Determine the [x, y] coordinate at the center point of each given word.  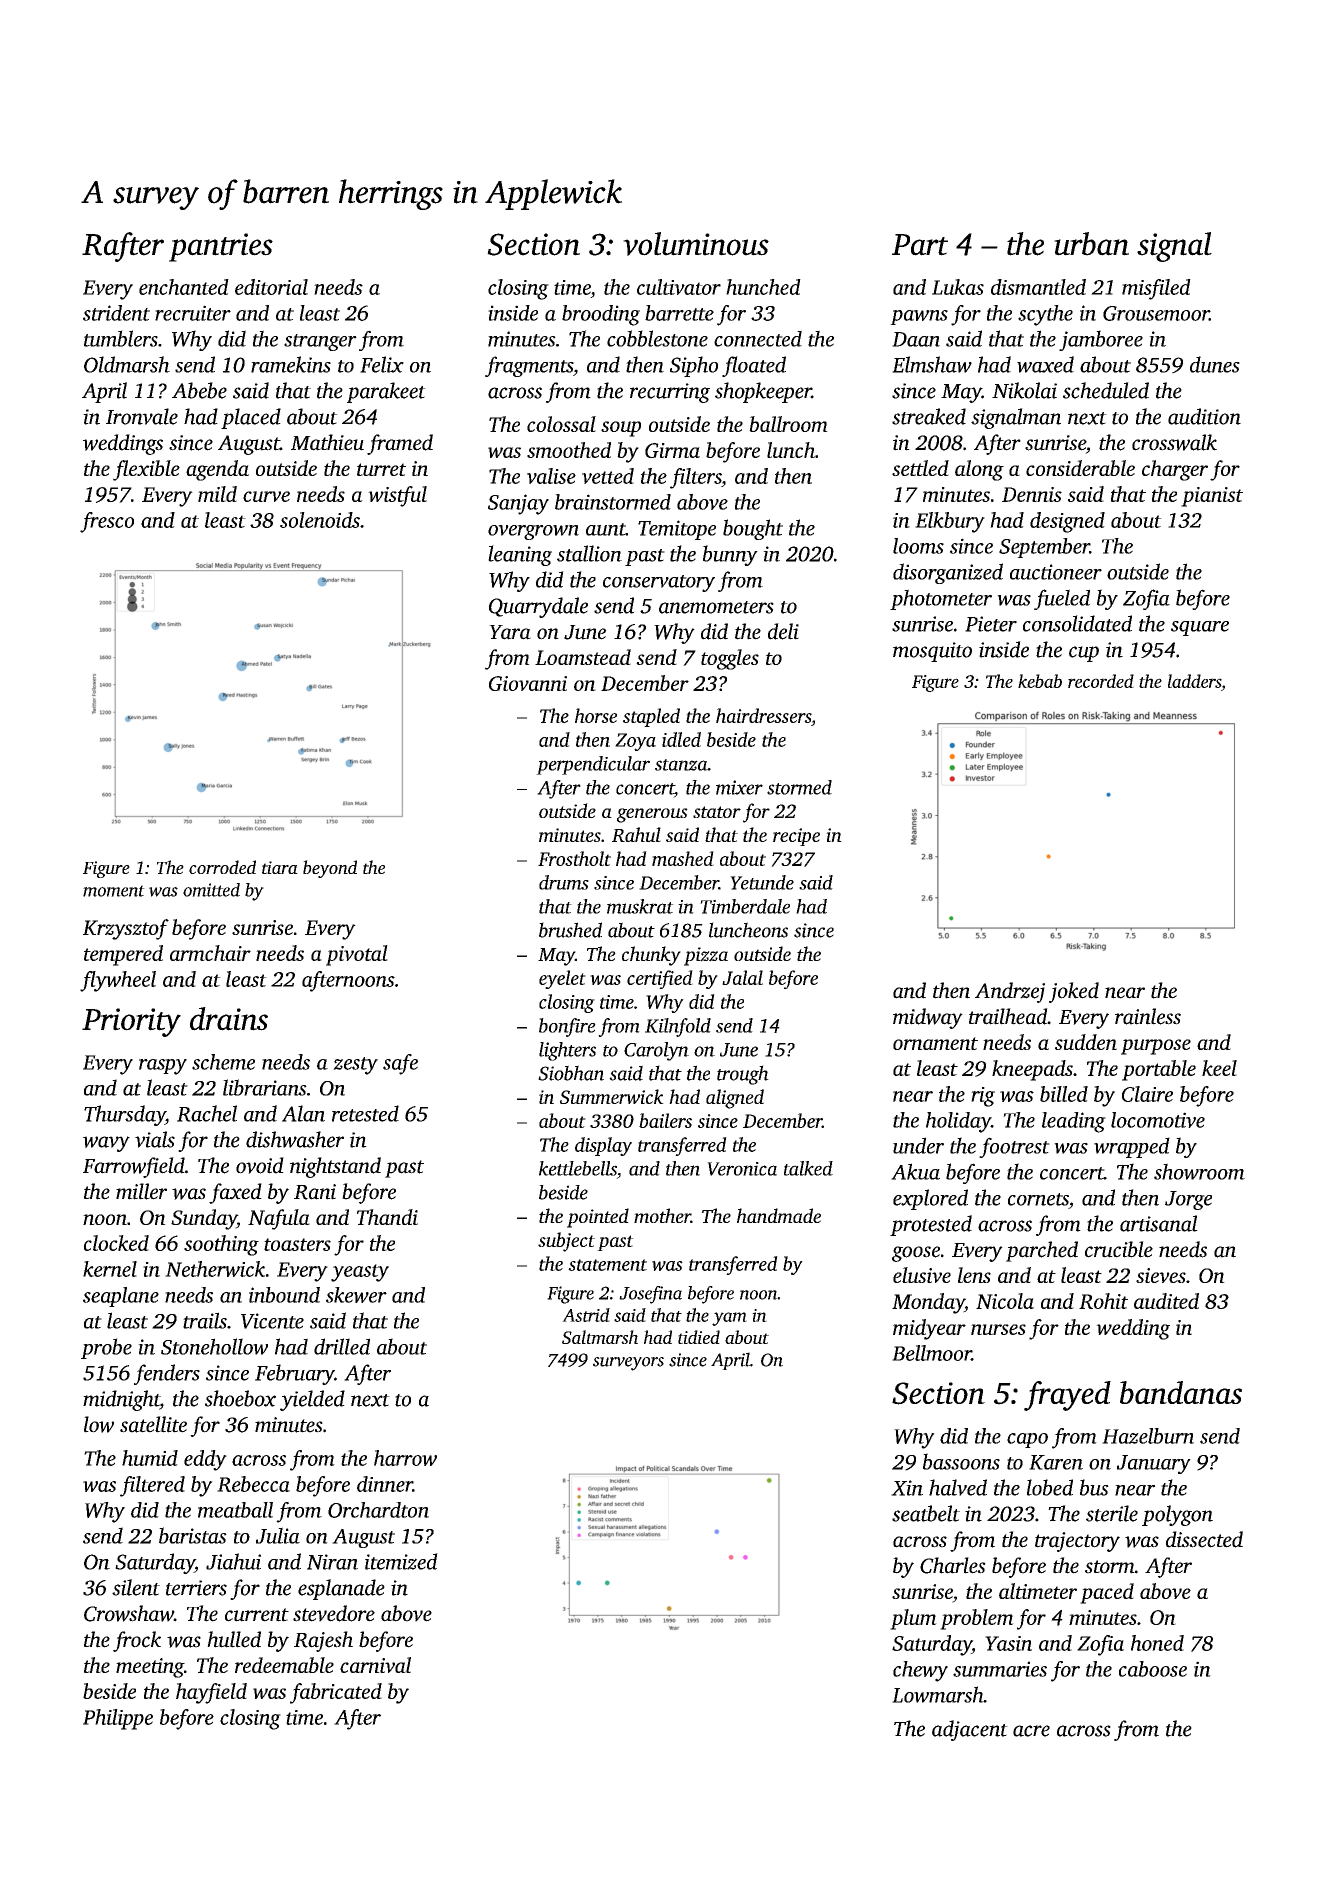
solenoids [320, 520]
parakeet [386, 392]
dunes [1215, 364]
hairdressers [763, 715]
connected [758, 338]
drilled [342, 1346]
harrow [405, 1458]
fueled [1062, 599]
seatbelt [926, 1513]
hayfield [211, 1693]
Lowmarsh [938, 1694]
